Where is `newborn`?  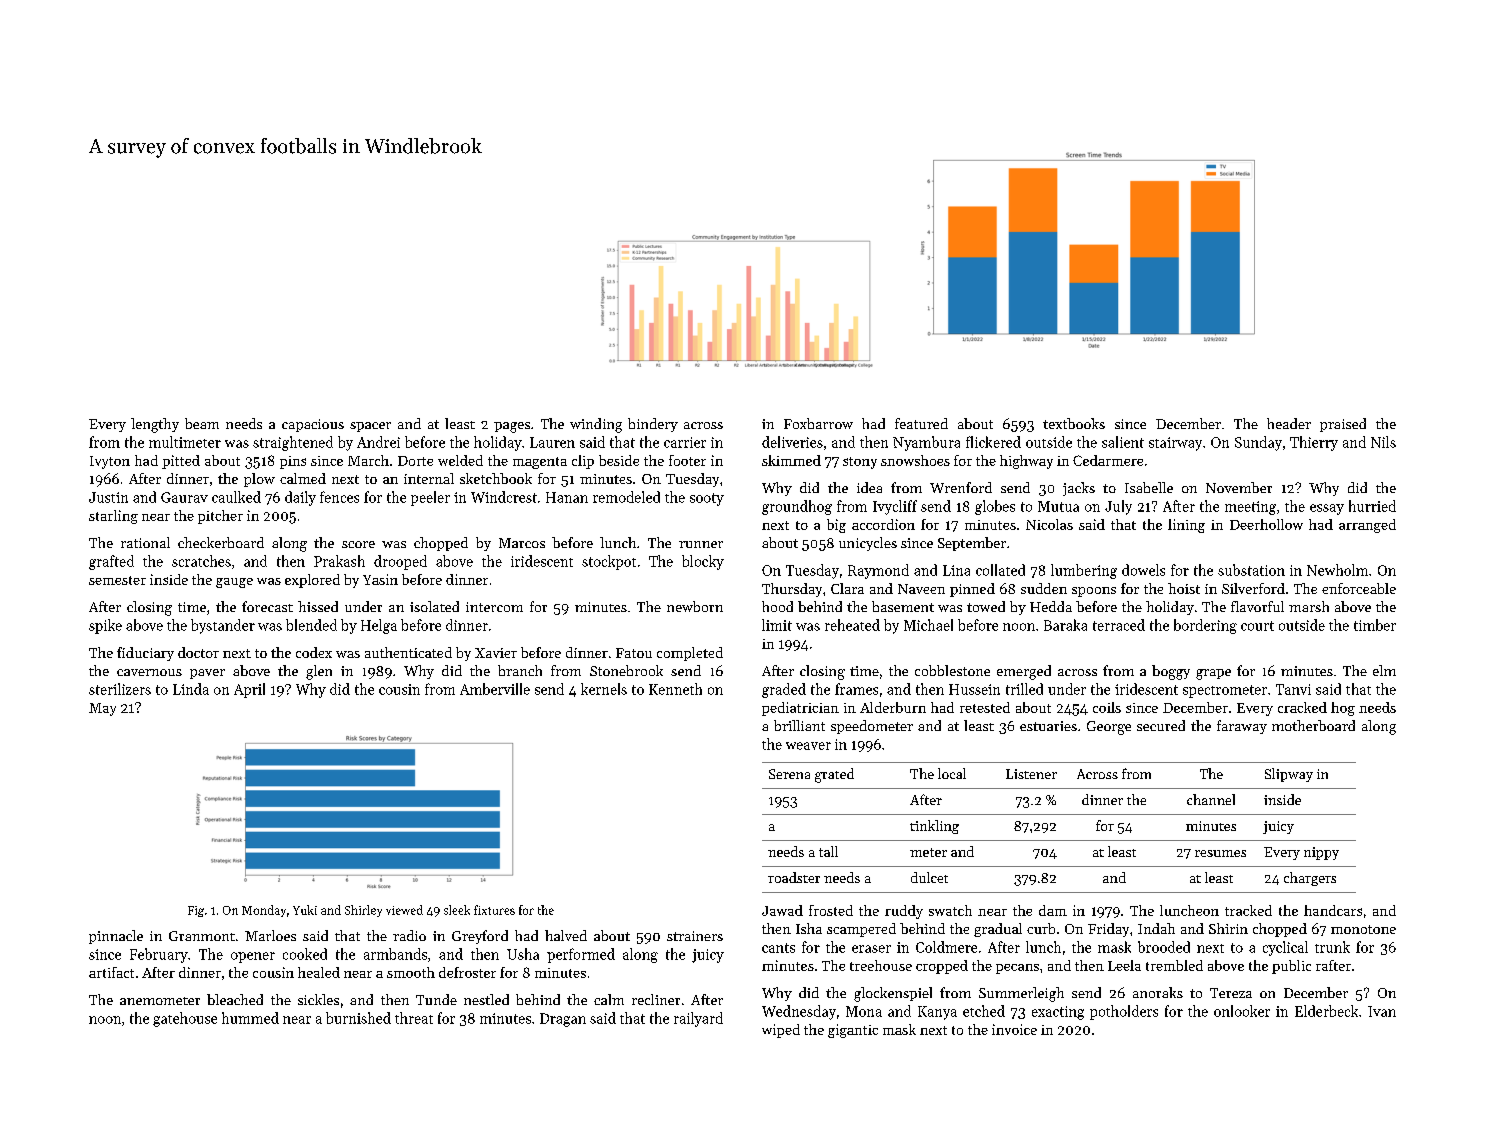 newborn is located at coordinates (695, 606).
